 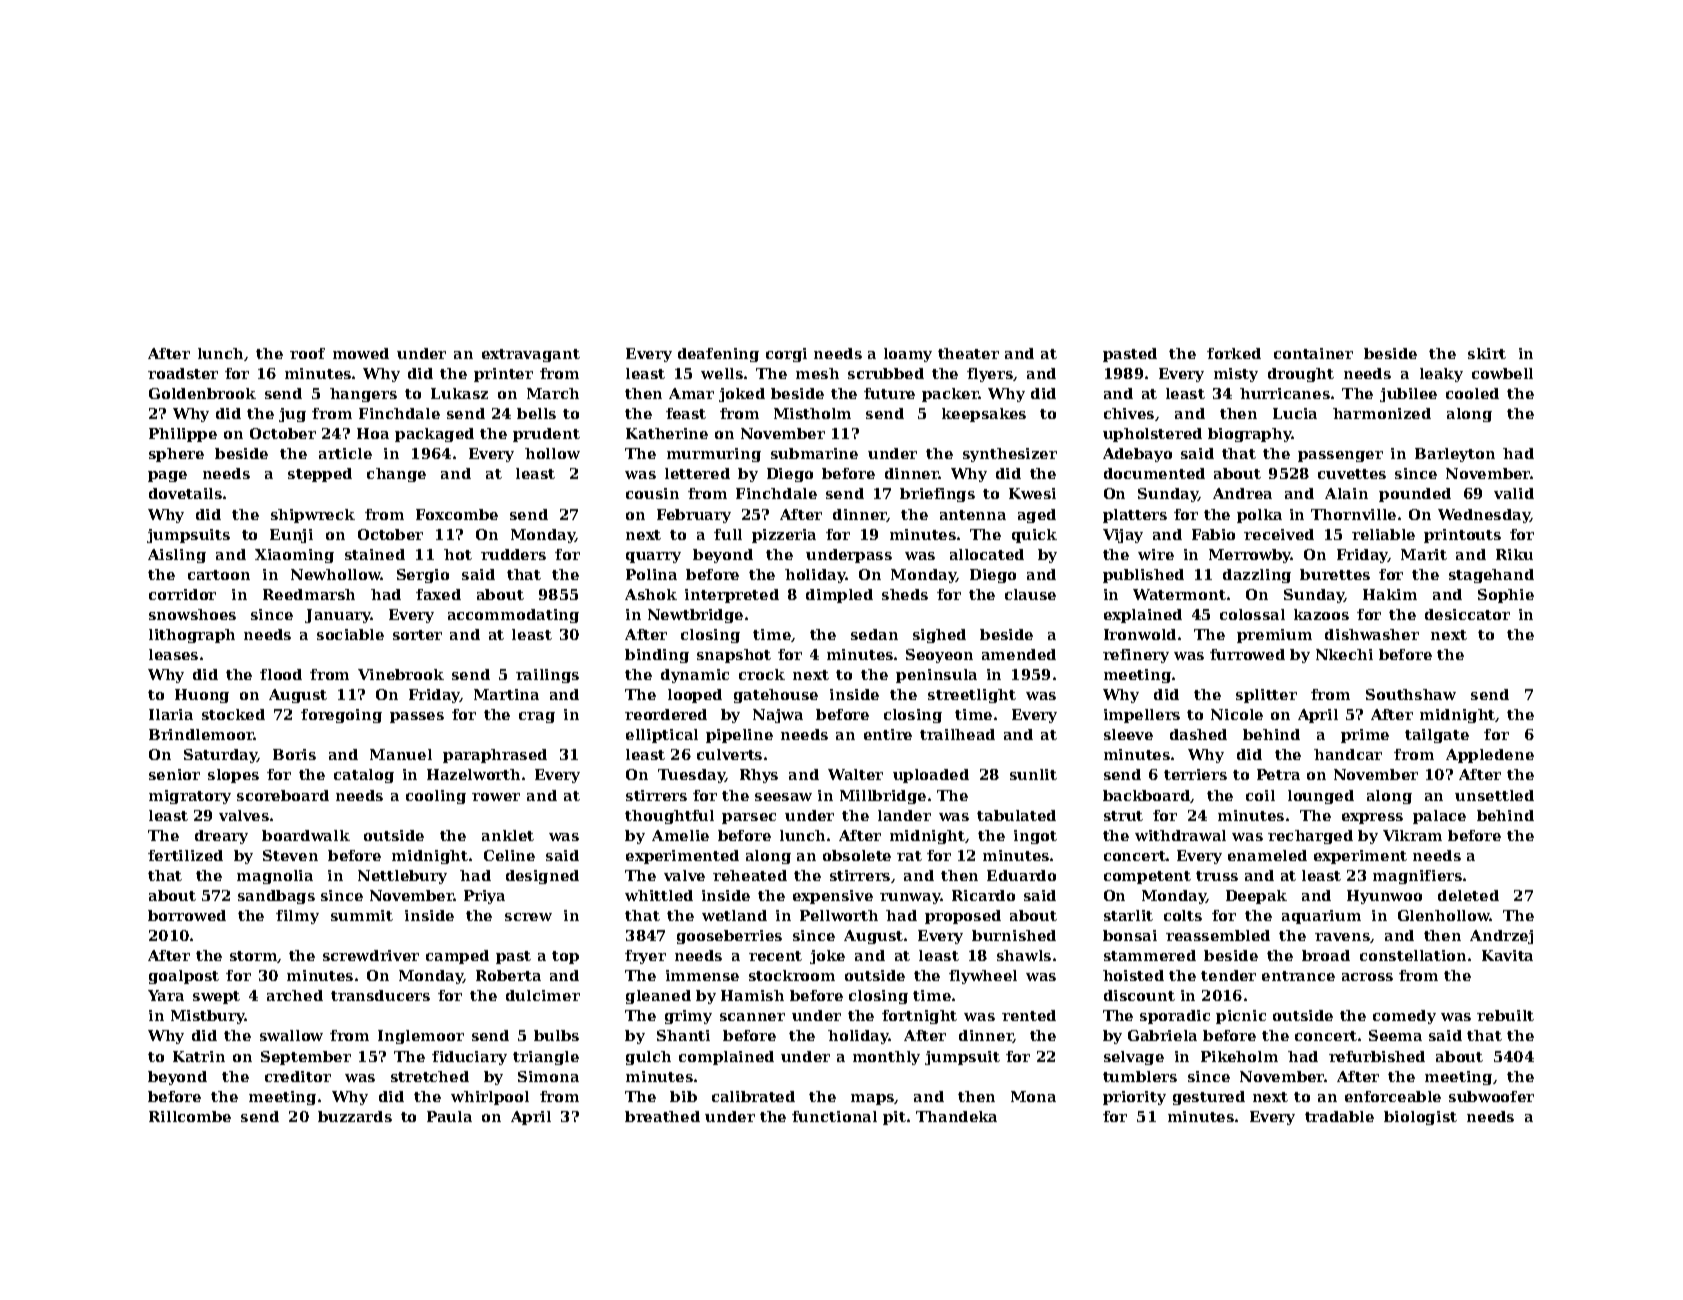 I want to click on Shanti, so click(x=683, y=1035).
